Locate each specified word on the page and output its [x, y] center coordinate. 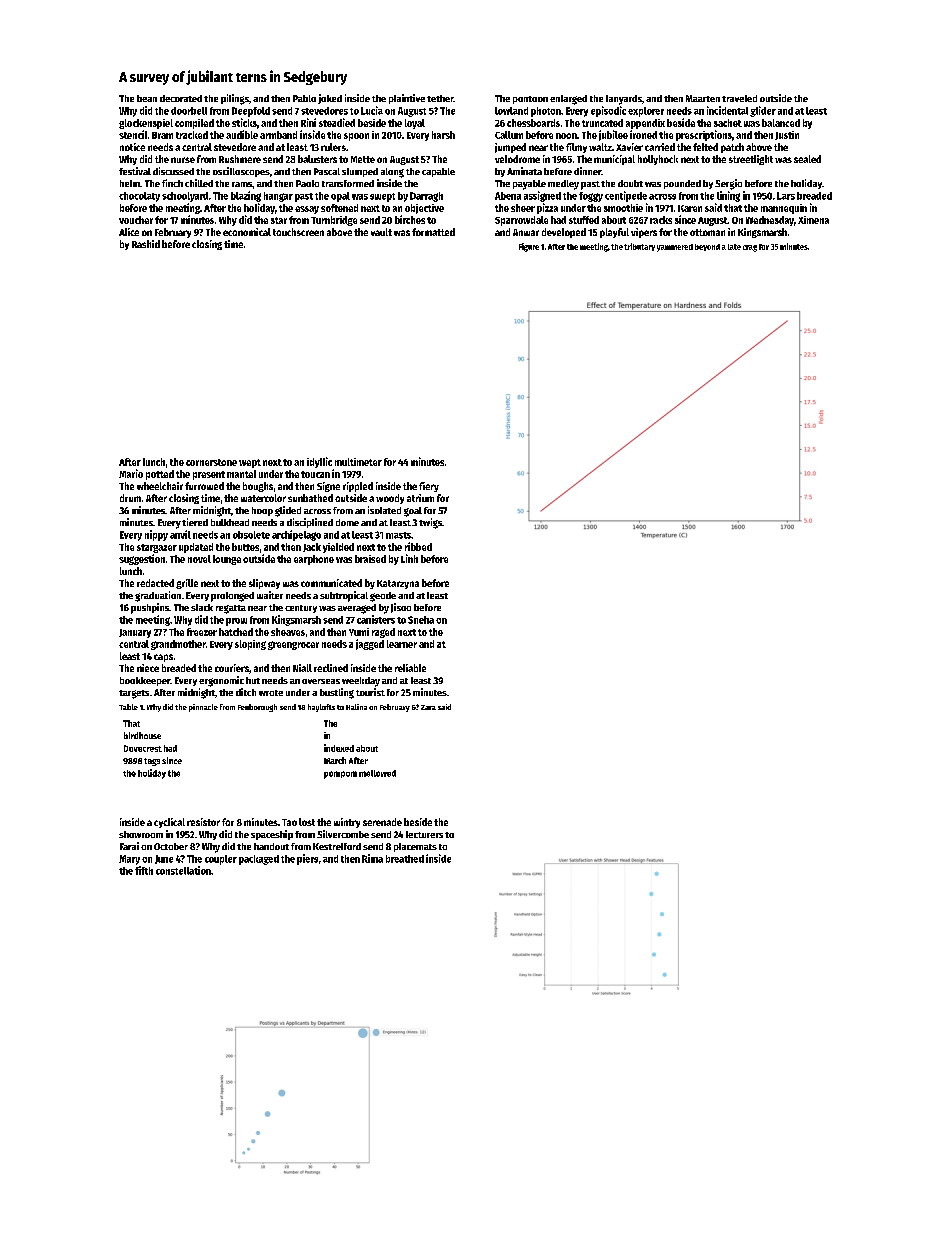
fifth [144, 870]
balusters [317, 159]
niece [148, 668]
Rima [372, 858]
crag [750, 248]
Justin [787, 135]
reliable [410, 668]
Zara [428, 707]
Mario [131, 473]
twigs [430, 523]
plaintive [407, 99]
